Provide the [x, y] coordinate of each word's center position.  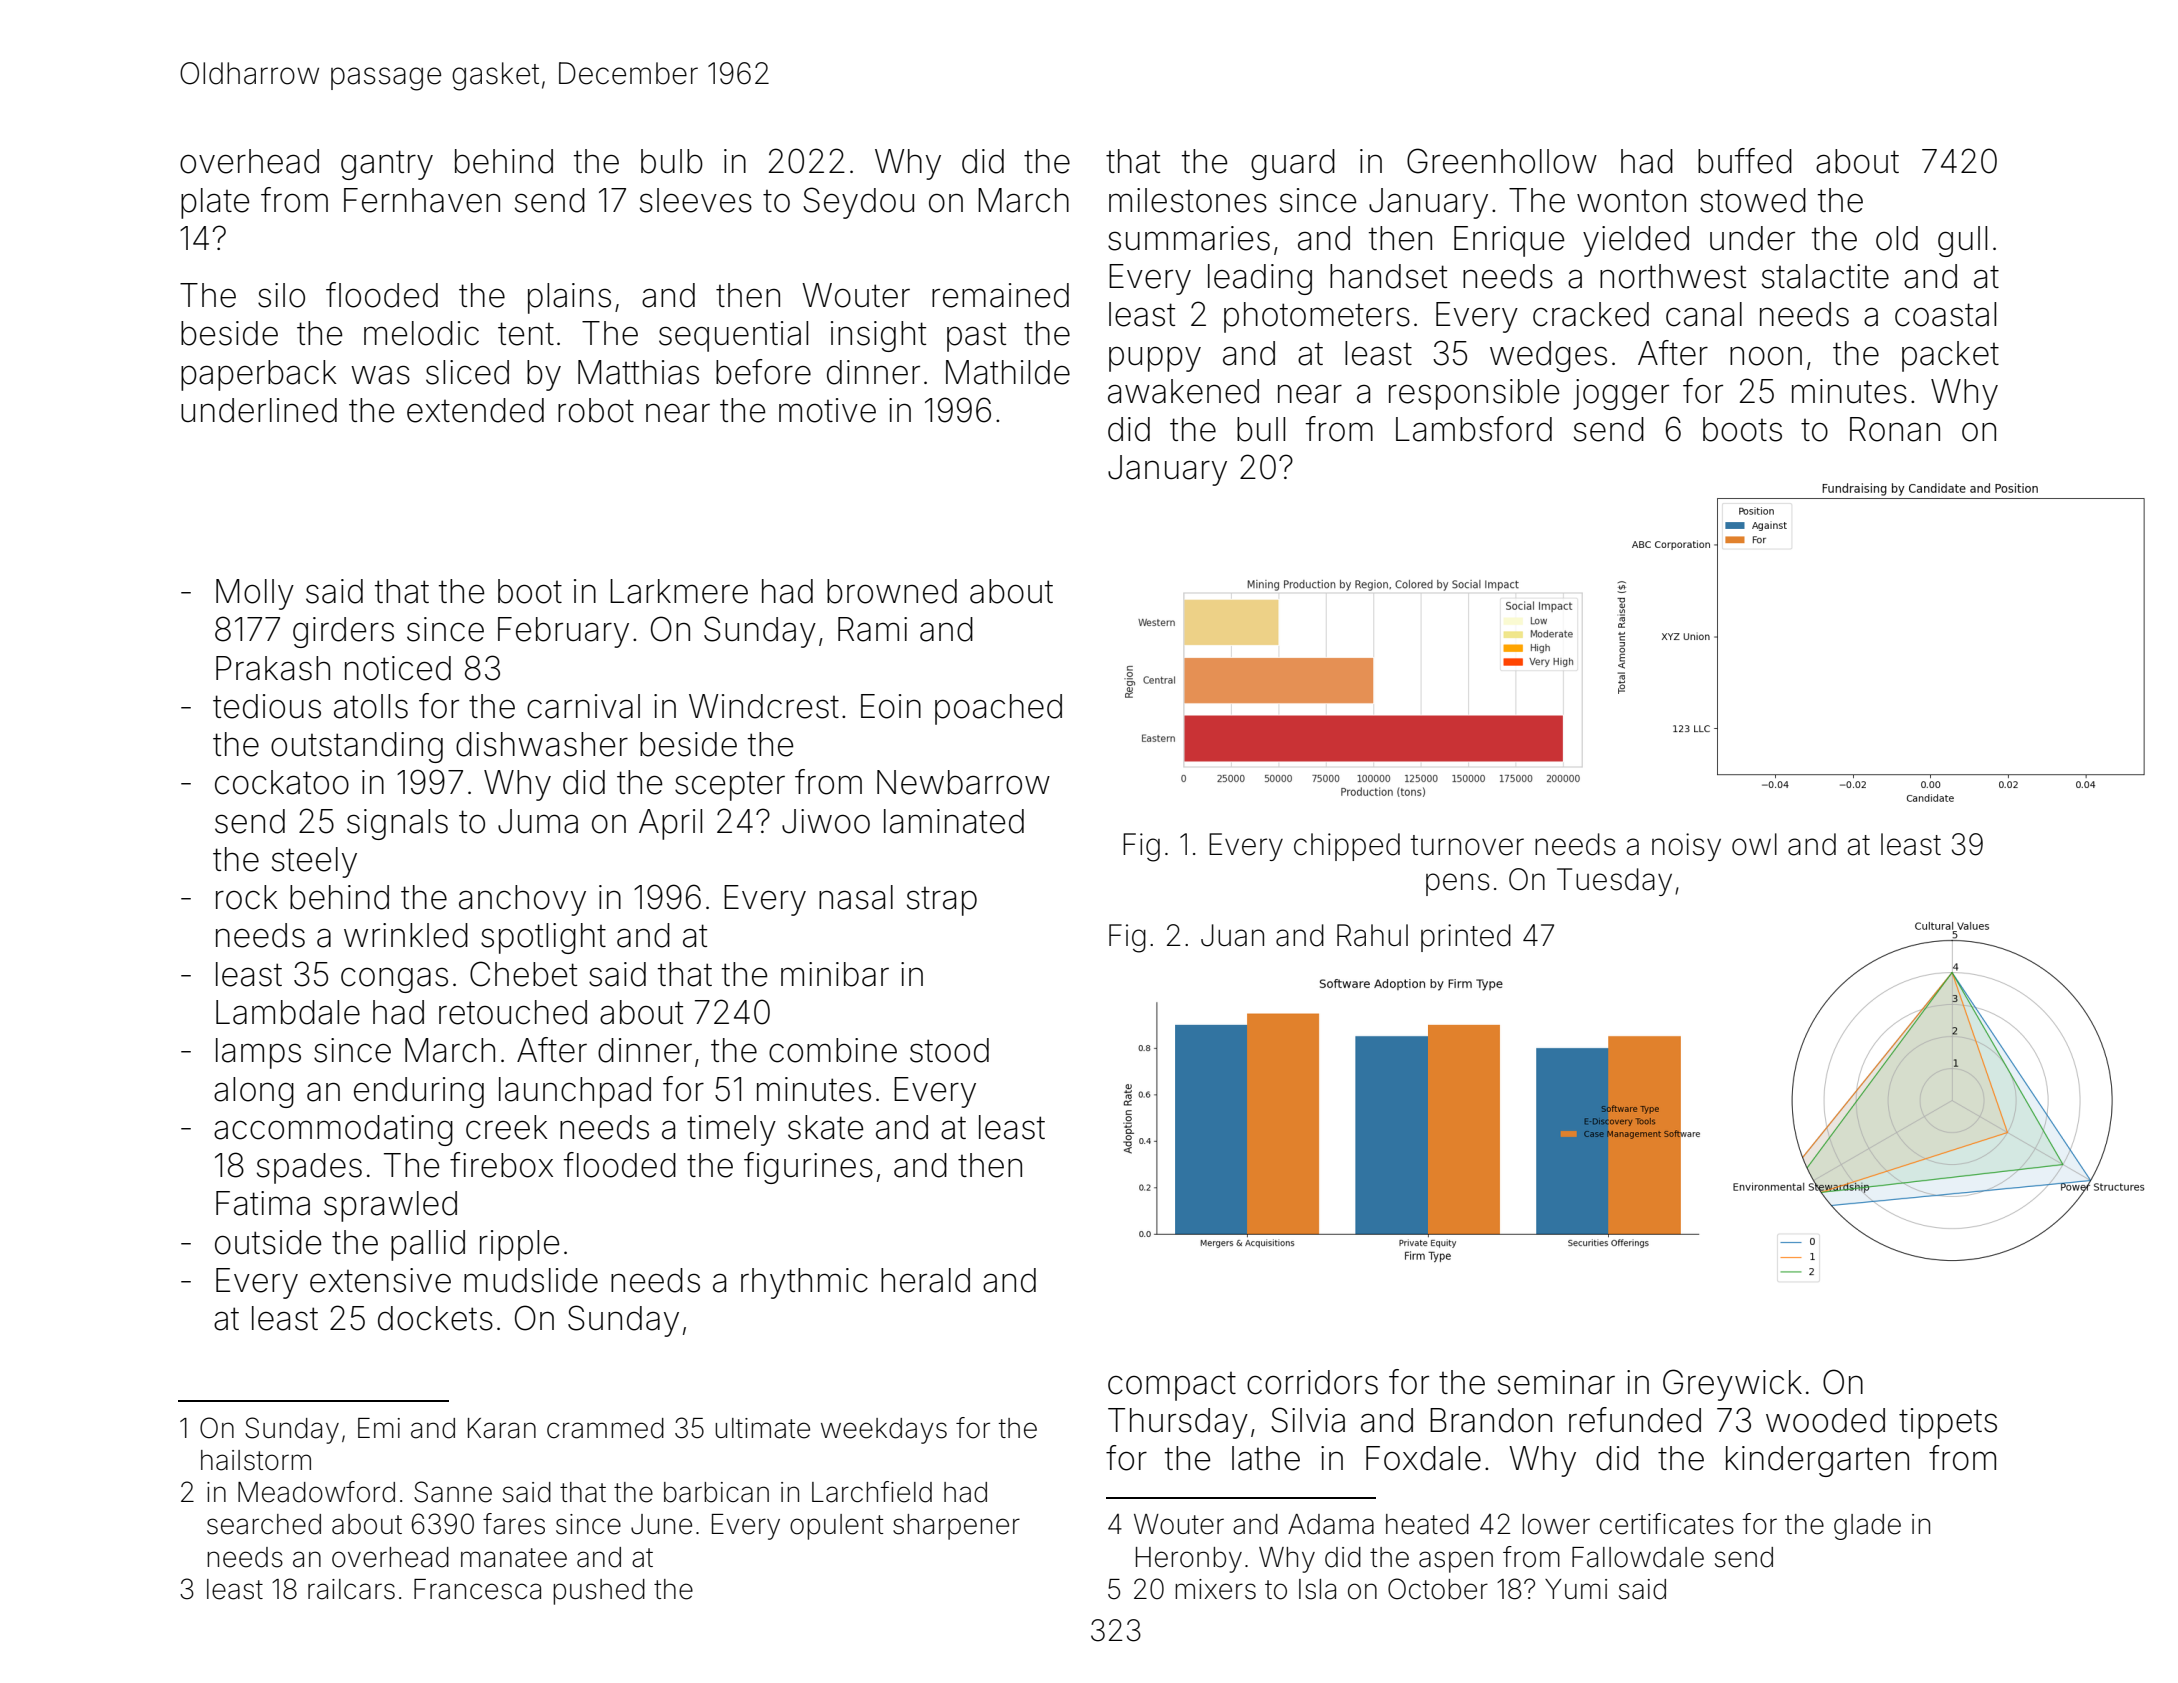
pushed [599, 1592]
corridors [1312, 1382]
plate [215, 203]
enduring [419, 1092]
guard [1293, 164]
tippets [1948, 1423]
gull [1962, 241]
